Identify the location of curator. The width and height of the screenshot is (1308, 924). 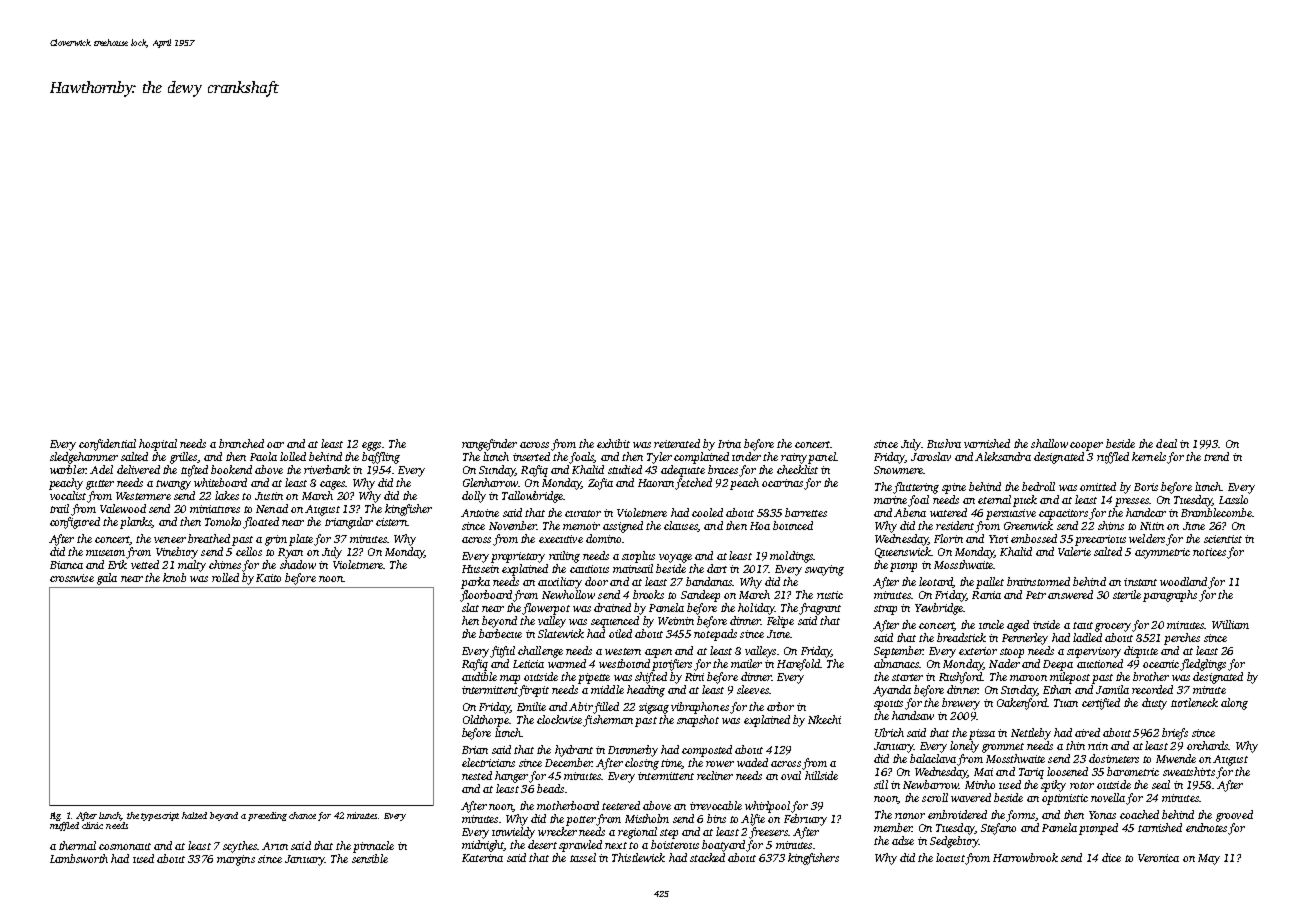
(583, 513).
